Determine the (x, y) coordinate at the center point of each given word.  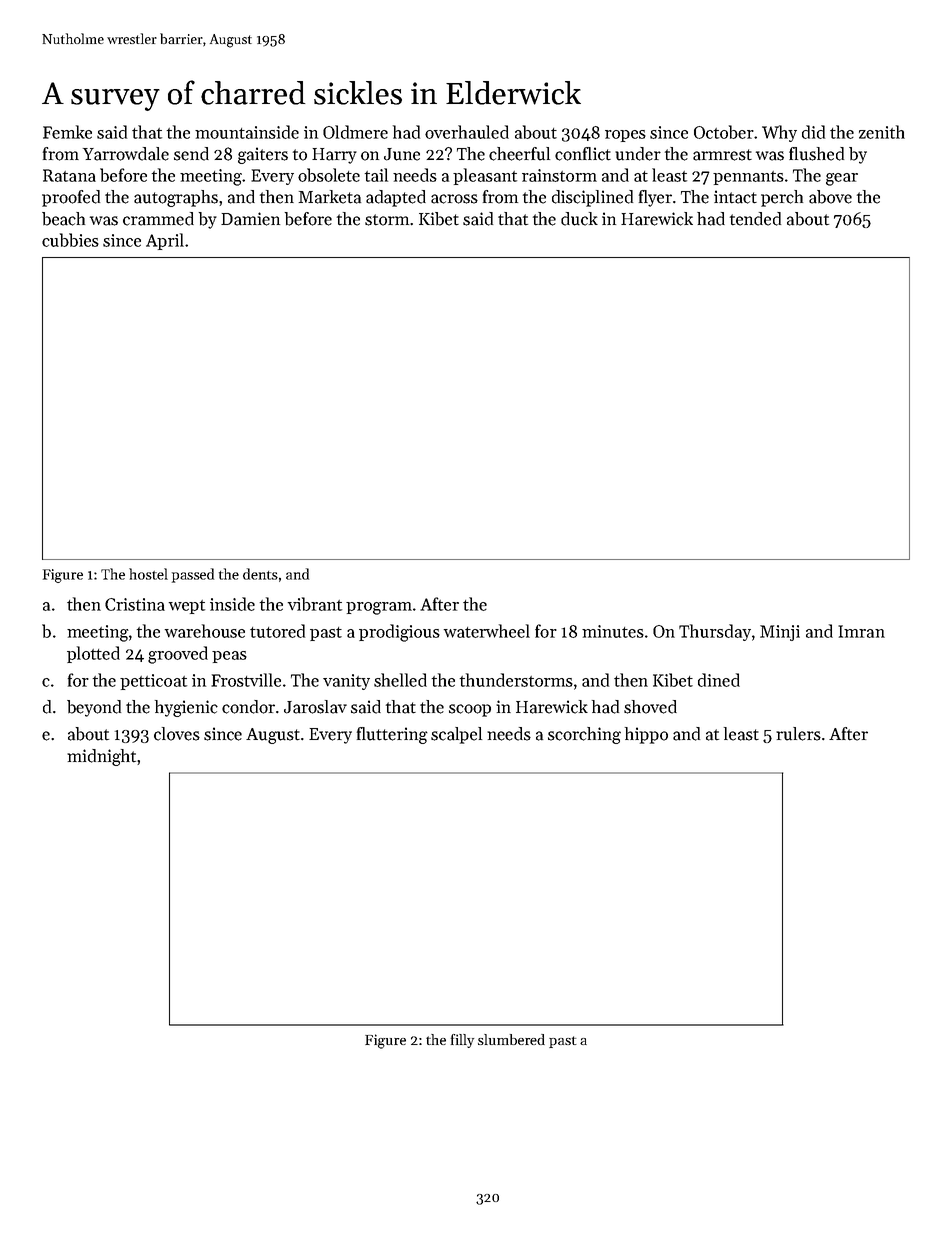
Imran (861, 631)
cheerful (519, 154)
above (830, 197)
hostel (148, 574)
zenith (882, 132)
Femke (67, 132)
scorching (584, 735)
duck (579, 219)
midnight (101, 757)
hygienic (186, 708)
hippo (646, 735)
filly (462, 1041)
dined (719, 680)
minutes (613, 631)
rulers (798, 734)
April (165, 241)
